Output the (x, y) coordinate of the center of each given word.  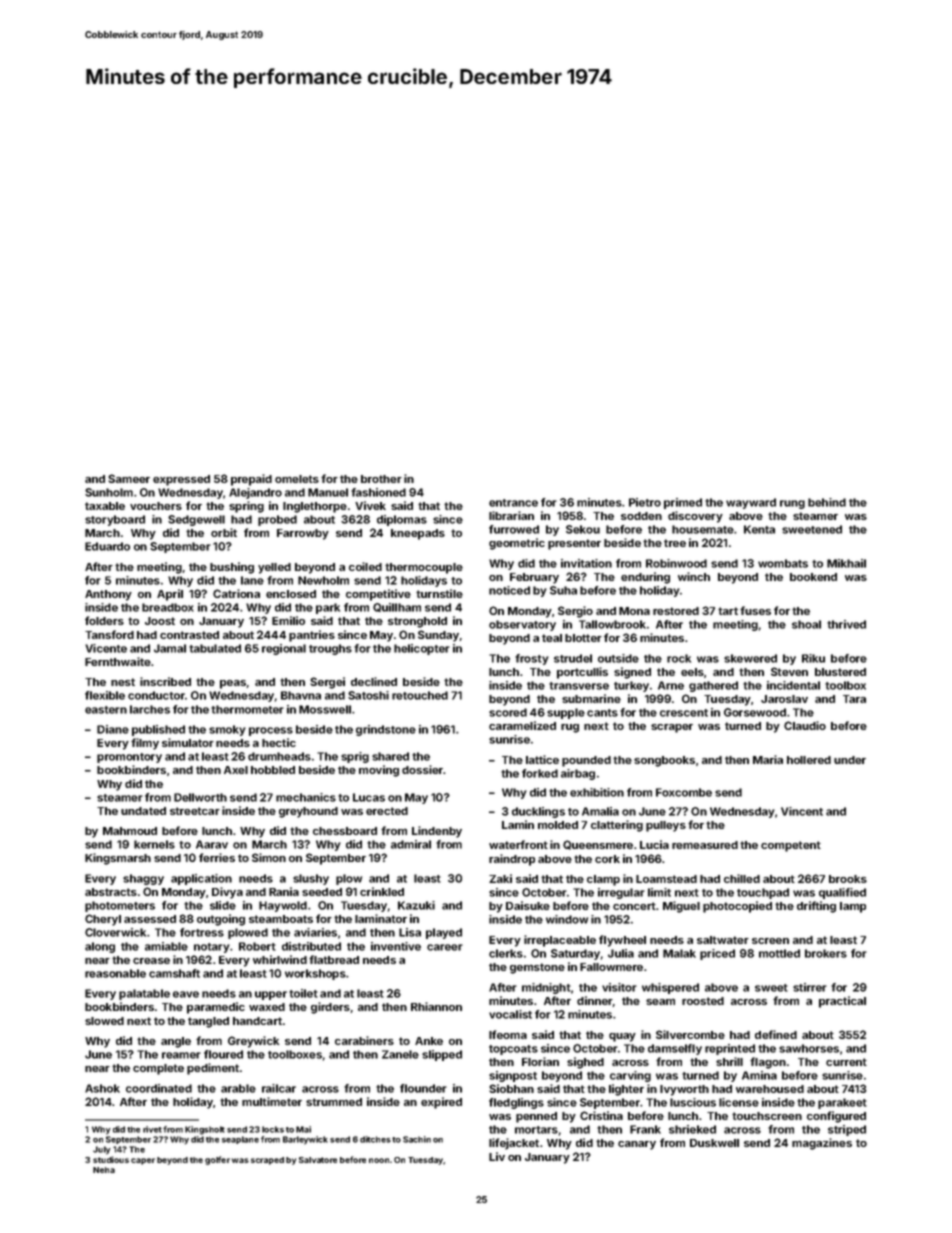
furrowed (514, 529)
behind (827, 502)
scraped (267, 1161)
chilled (742, 878)
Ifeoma (508, 1034)
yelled (274, 568)
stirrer (810, 987)
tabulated (215, 648)
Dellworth (200, 797)
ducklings (538, 812)
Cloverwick (115, 932)
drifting (816, 907)
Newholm (323, 580)
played (444, 933)
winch (694, 576)
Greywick (253, 1042)
